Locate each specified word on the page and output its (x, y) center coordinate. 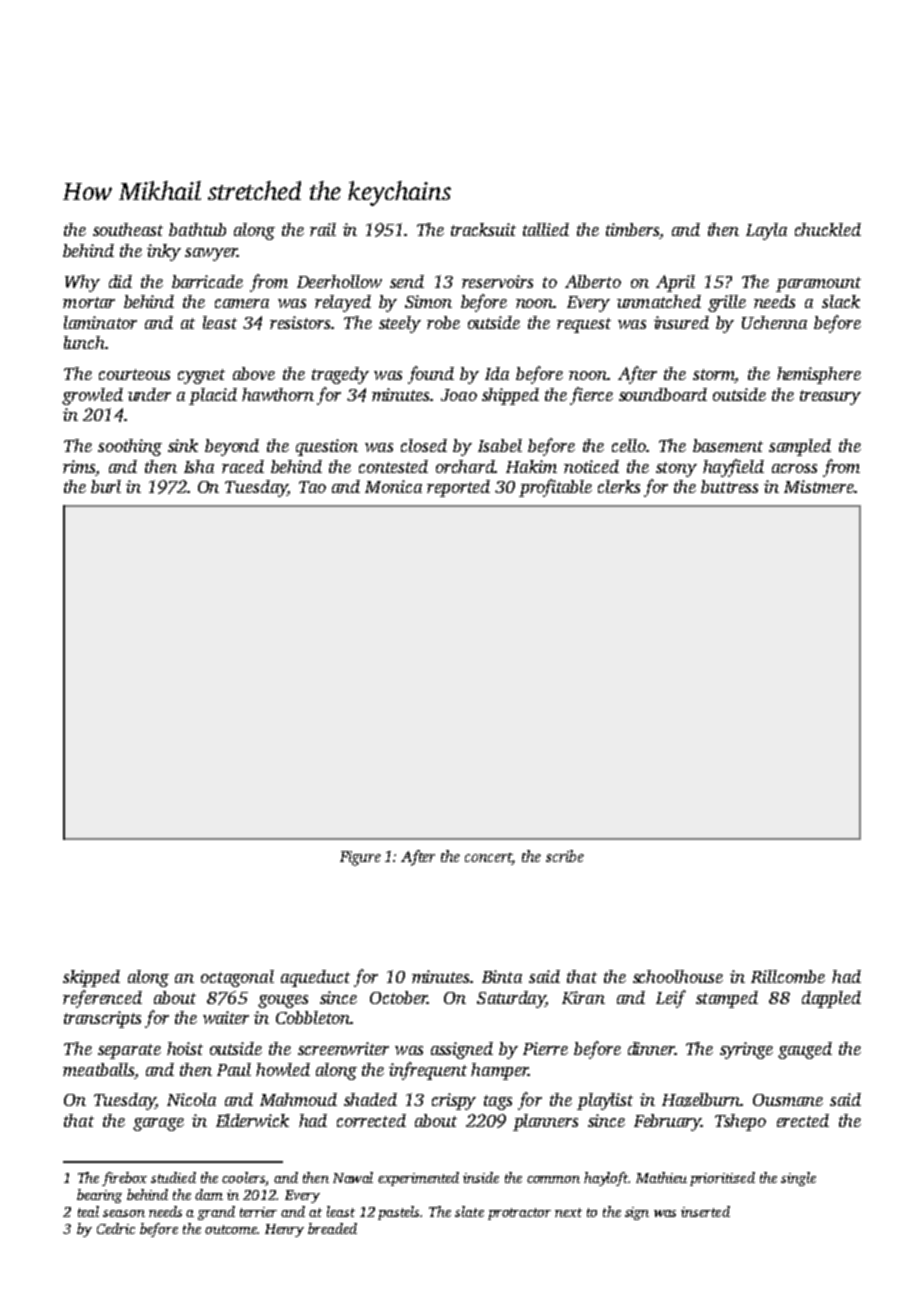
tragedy (340, 375)
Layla (766, 231)
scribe (565, 856)
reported (458, 488)
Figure (360, 858)
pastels (398, 1213)
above (254, 373)
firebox (124, 1179)
